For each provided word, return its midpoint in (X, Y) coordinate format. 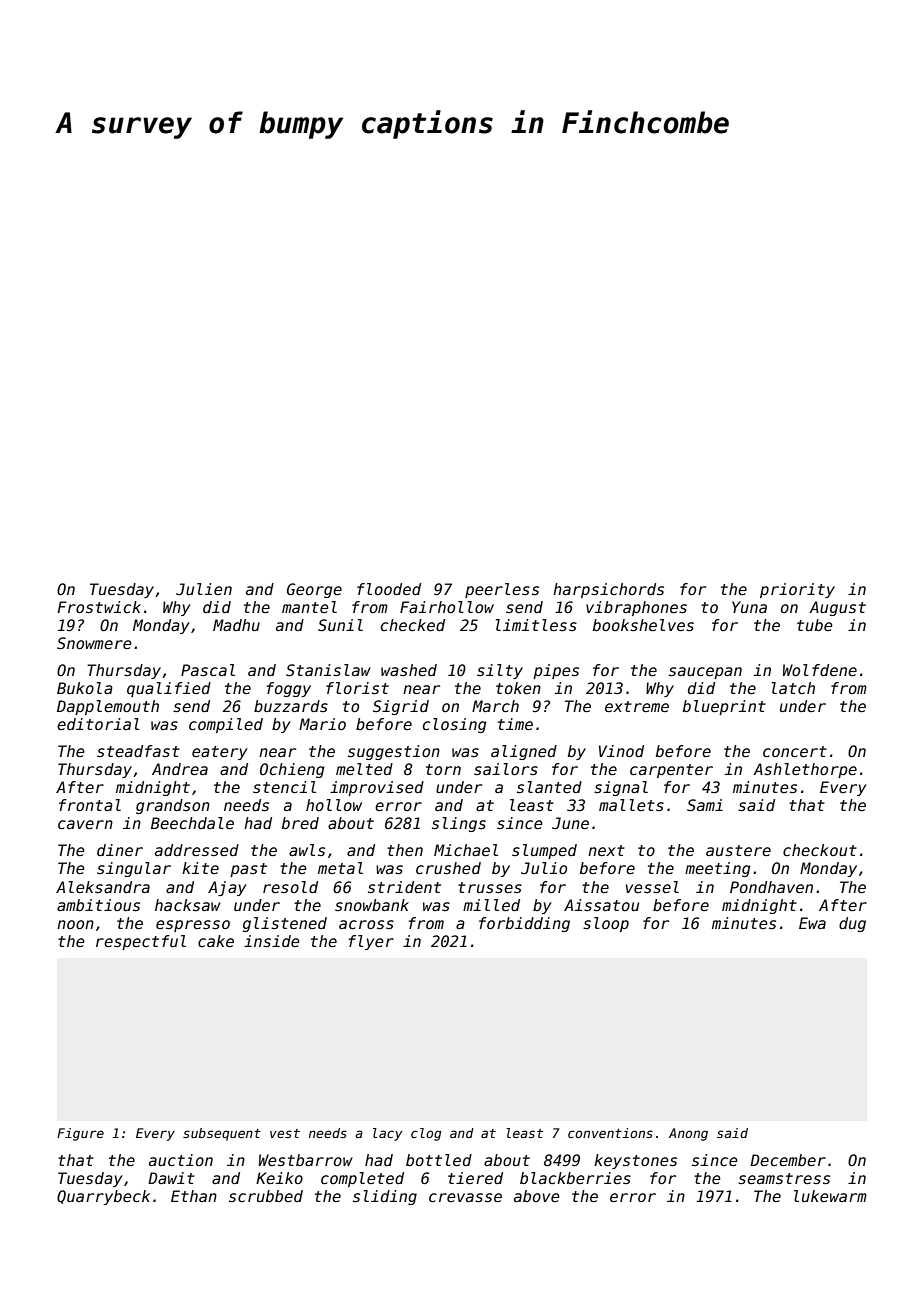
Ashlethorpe (805, 770)
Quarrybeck (103, 1197)
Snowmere (94, 643)
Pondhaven (771, 887)
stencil (284, 787)
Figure (80, 1134)
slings (459, 824)
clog (426, 1134)
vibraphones (636, 608)
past (248, 870)
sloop (606, 924)
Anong (688, 1134)
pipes (556, 671)
